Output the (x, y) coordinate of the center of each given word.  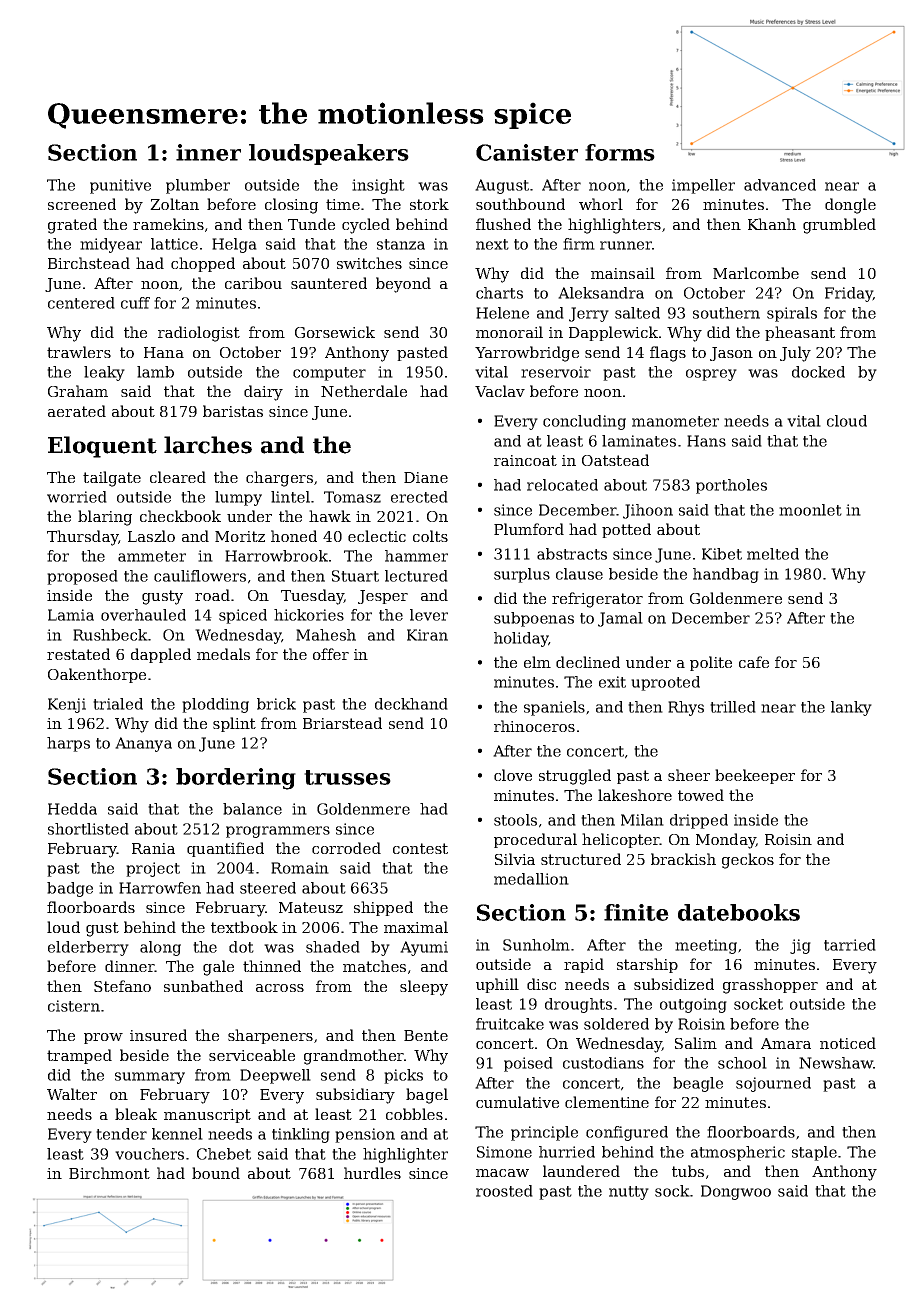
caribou (253, 283)
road (212, 595)
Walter (72, 1094)
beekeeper (755, 776)
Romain (300, 868)
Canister (527, 152)
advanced (780, 185)
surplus (522, 575)
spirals (792, 314)
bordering (236, 779)
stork (429, 204)
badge (70, 889)
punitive (120, 186)
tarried (850, 945)
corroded (346, 848)
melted (773, 554)
